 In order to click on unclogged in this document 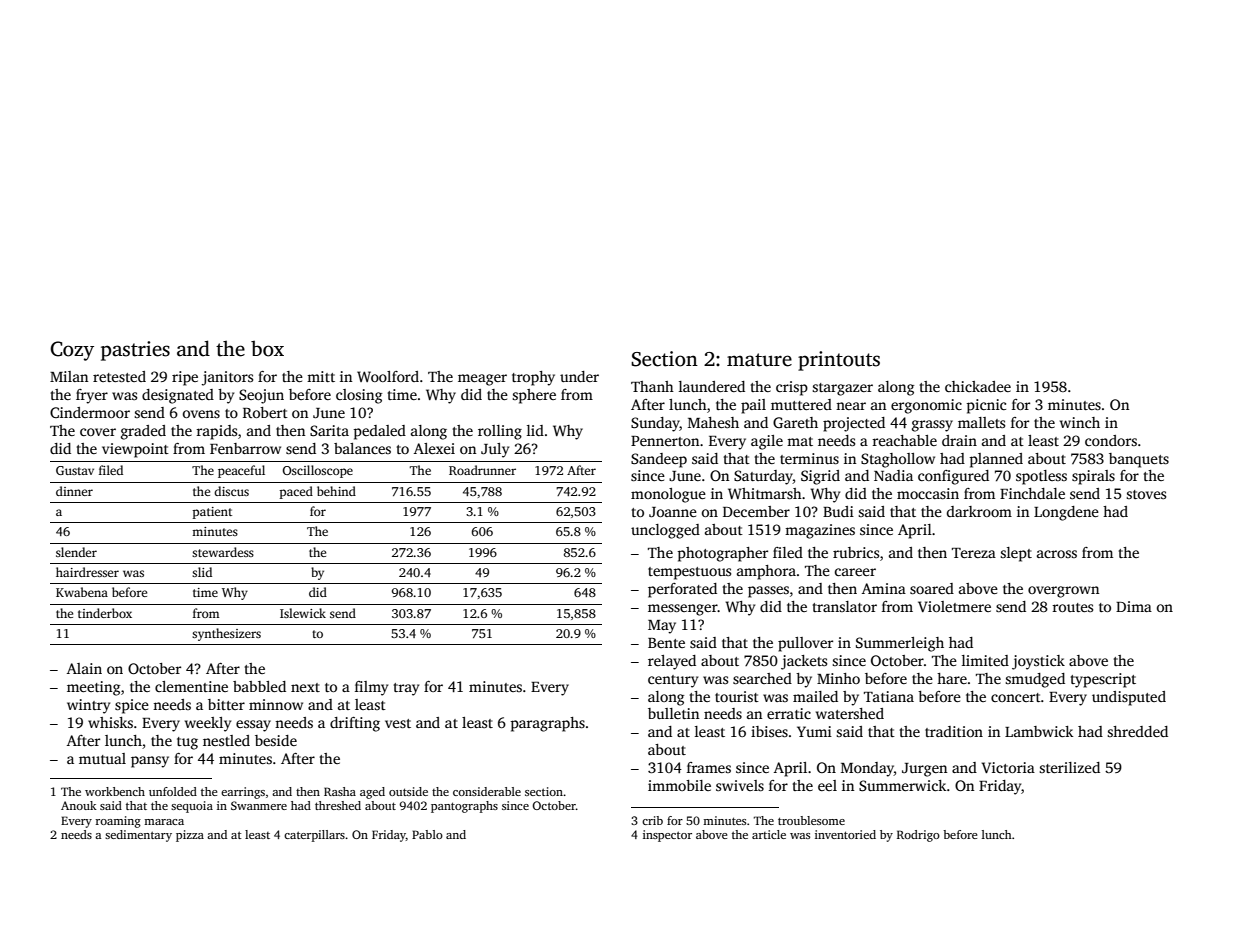, I will do `click(665, 531)`.
